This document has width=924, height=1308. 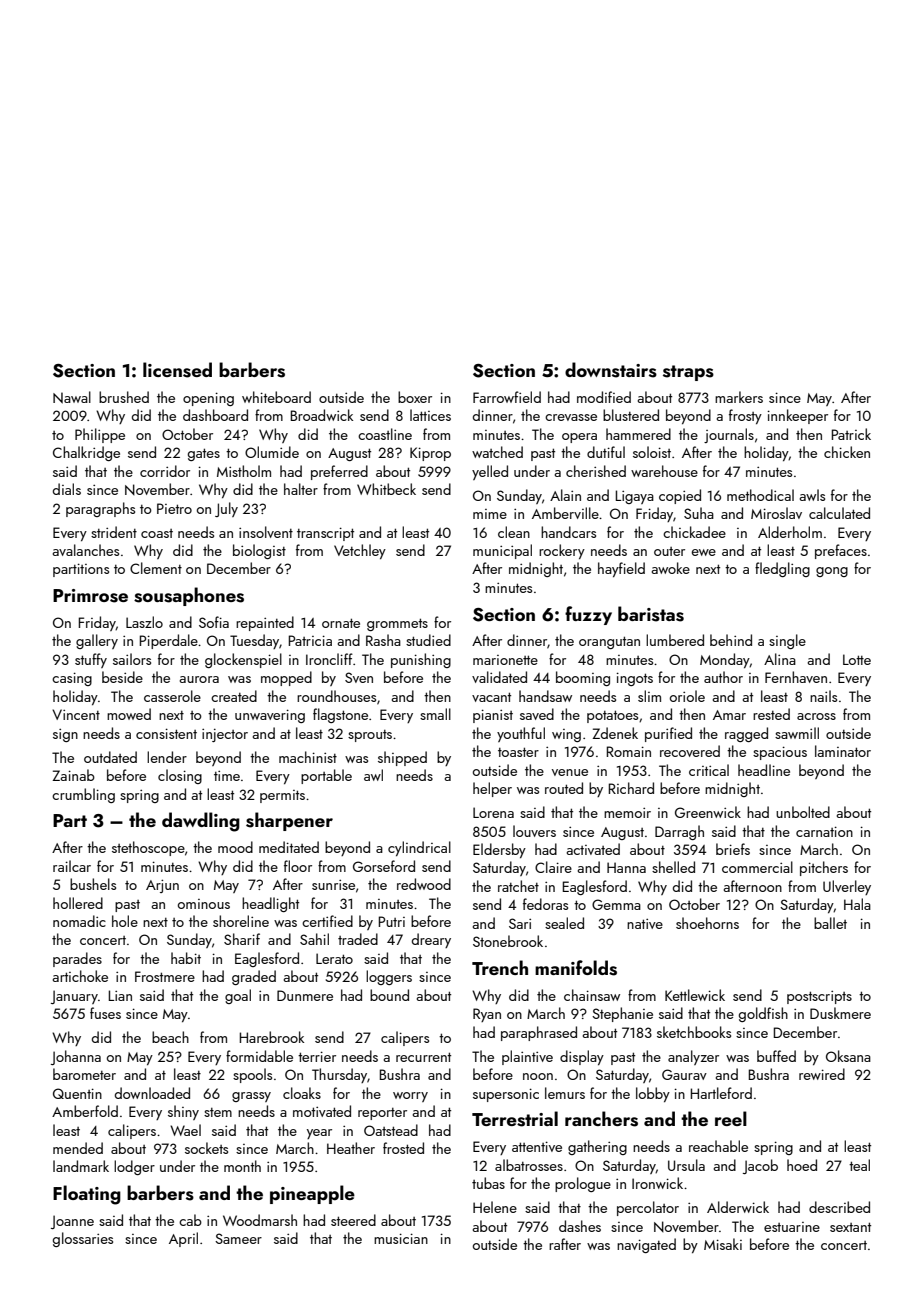 I want to click on Gorseford, so click(x=384, y=866).
